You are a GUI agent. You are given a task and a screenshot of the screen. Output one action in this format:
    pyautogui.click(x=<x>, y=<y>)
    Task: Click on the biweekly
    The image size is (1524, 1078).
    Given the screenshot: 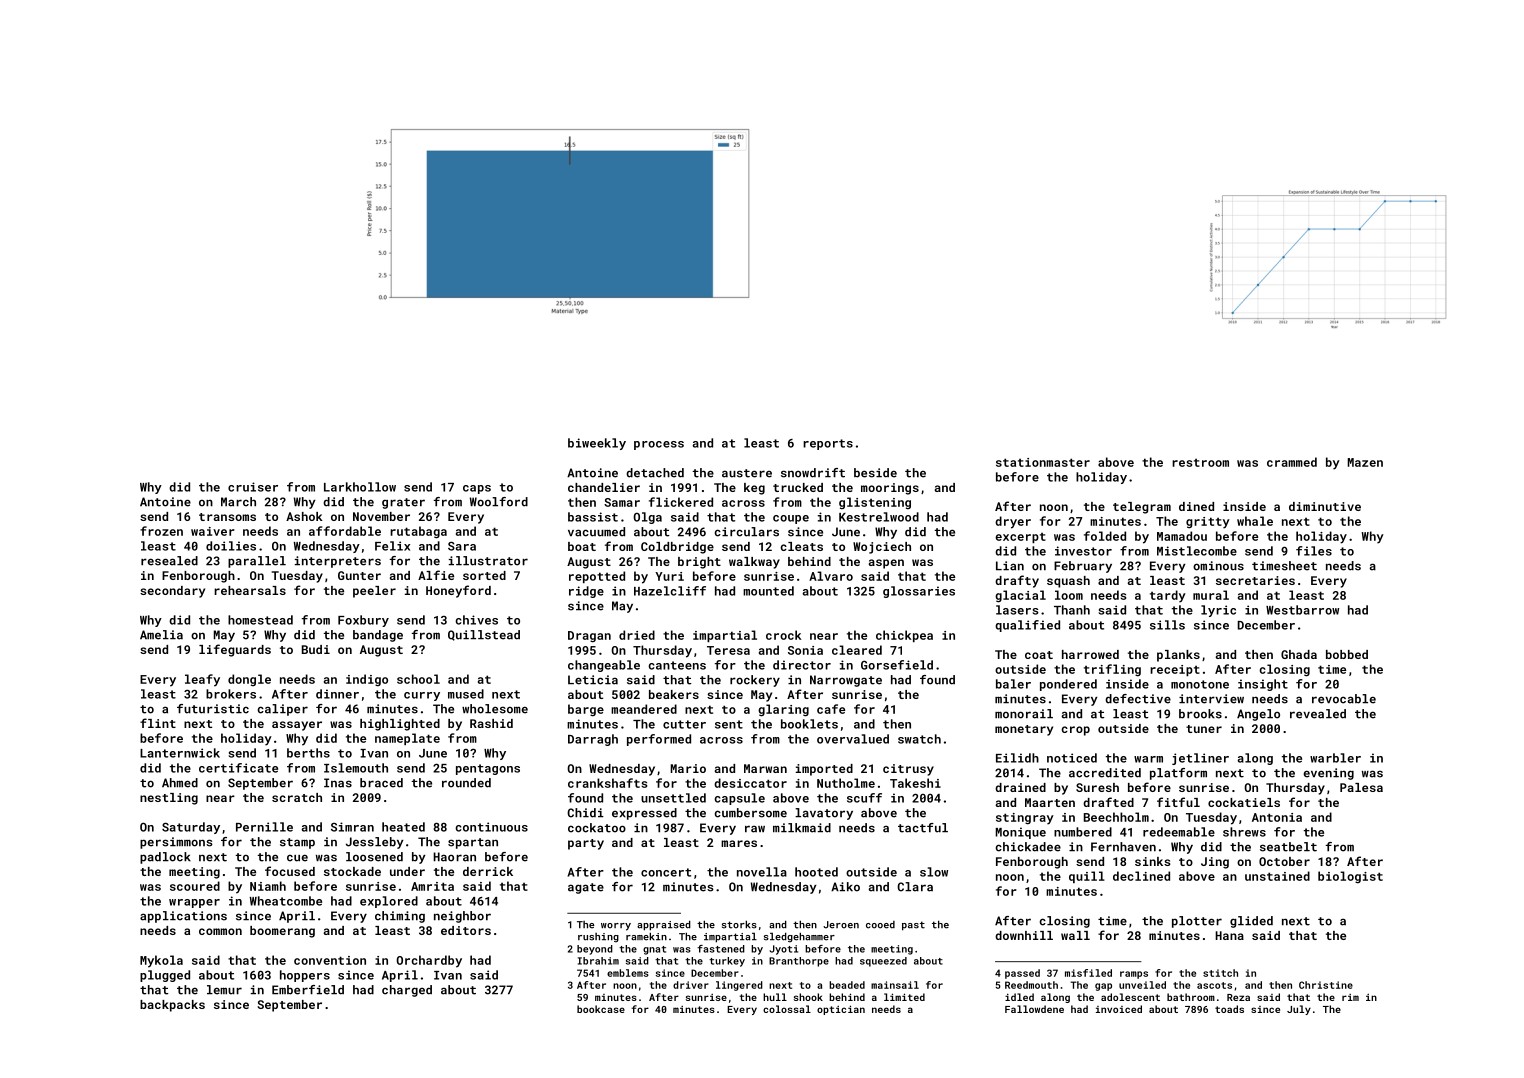 What is the action you would take?
    pyautogui.click(x=597, y=444)
